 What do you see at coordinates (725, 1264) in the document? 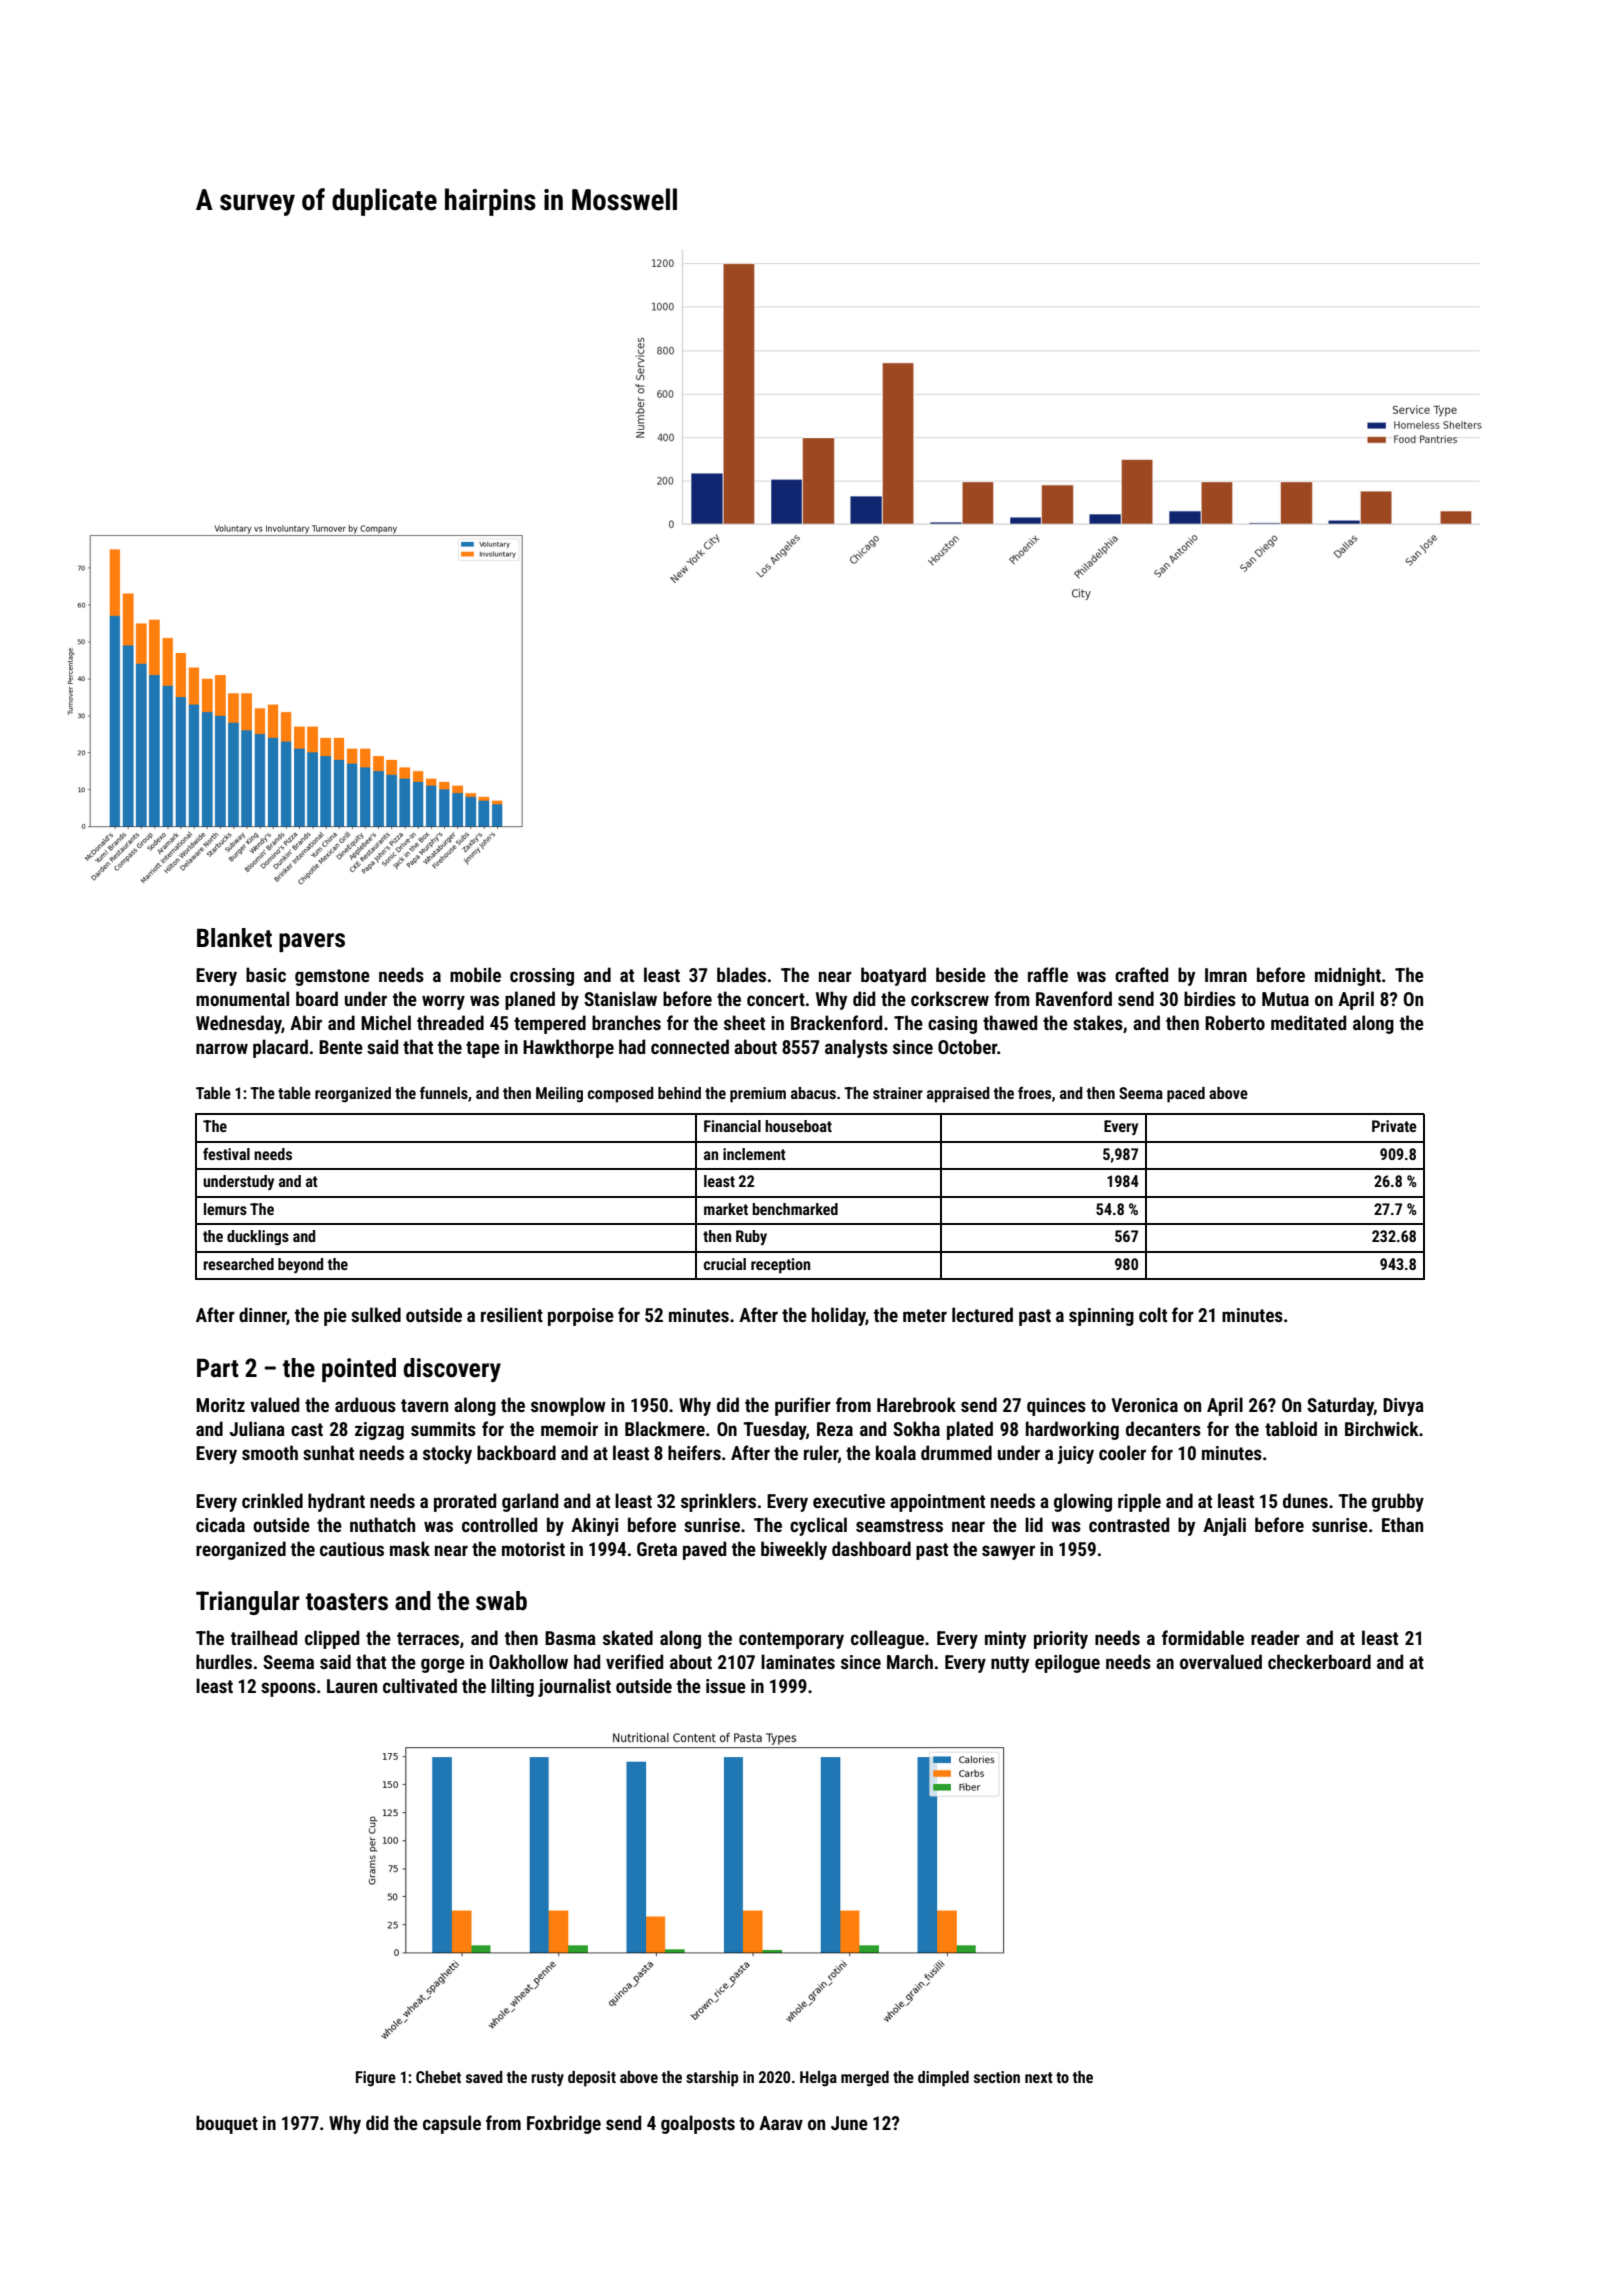
I see `crucial` at bounding box center [725, 1264].
